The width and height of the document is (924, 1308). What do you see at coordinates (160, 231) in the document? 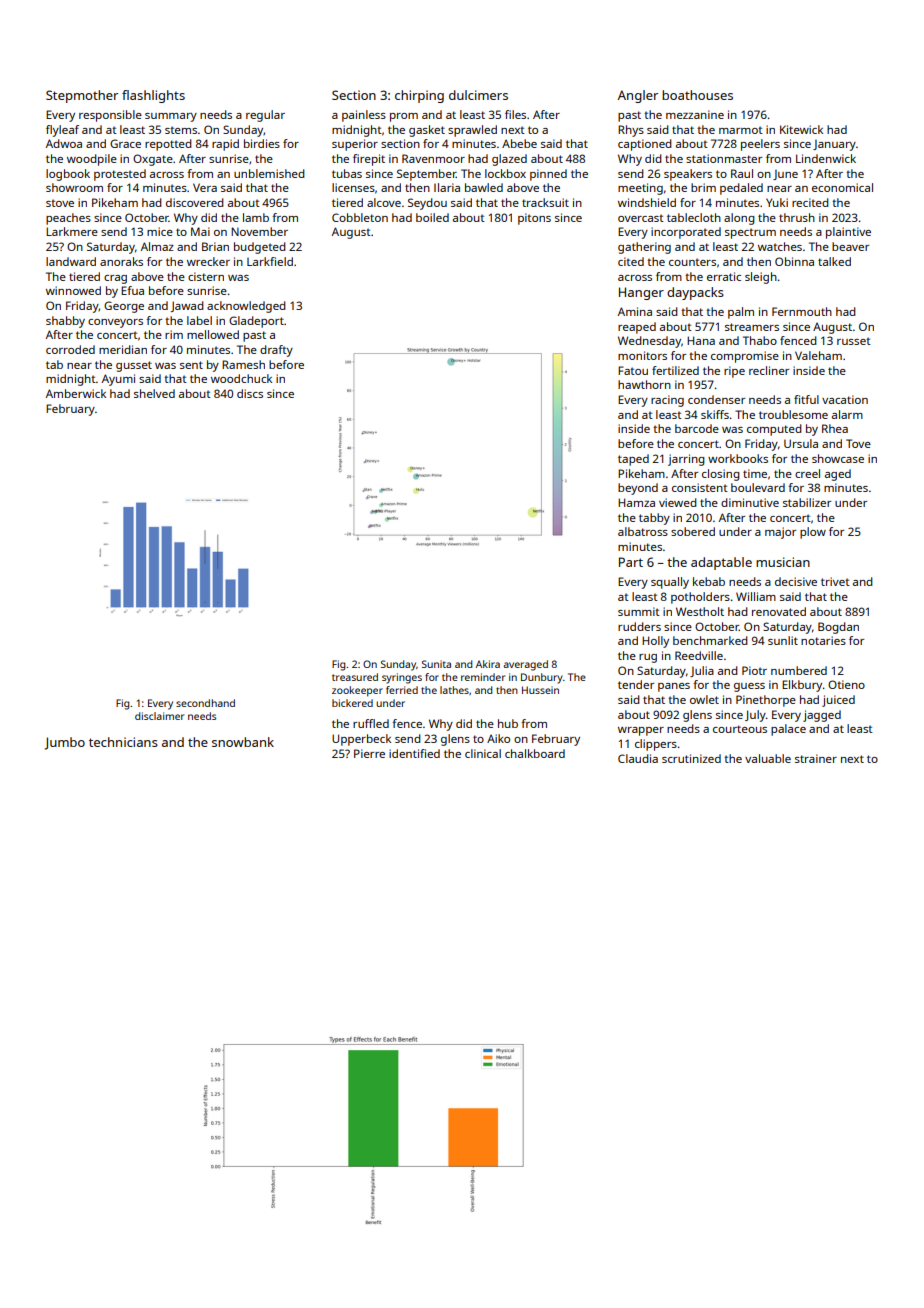
I see `mice` at bounding box center [160, 231].
